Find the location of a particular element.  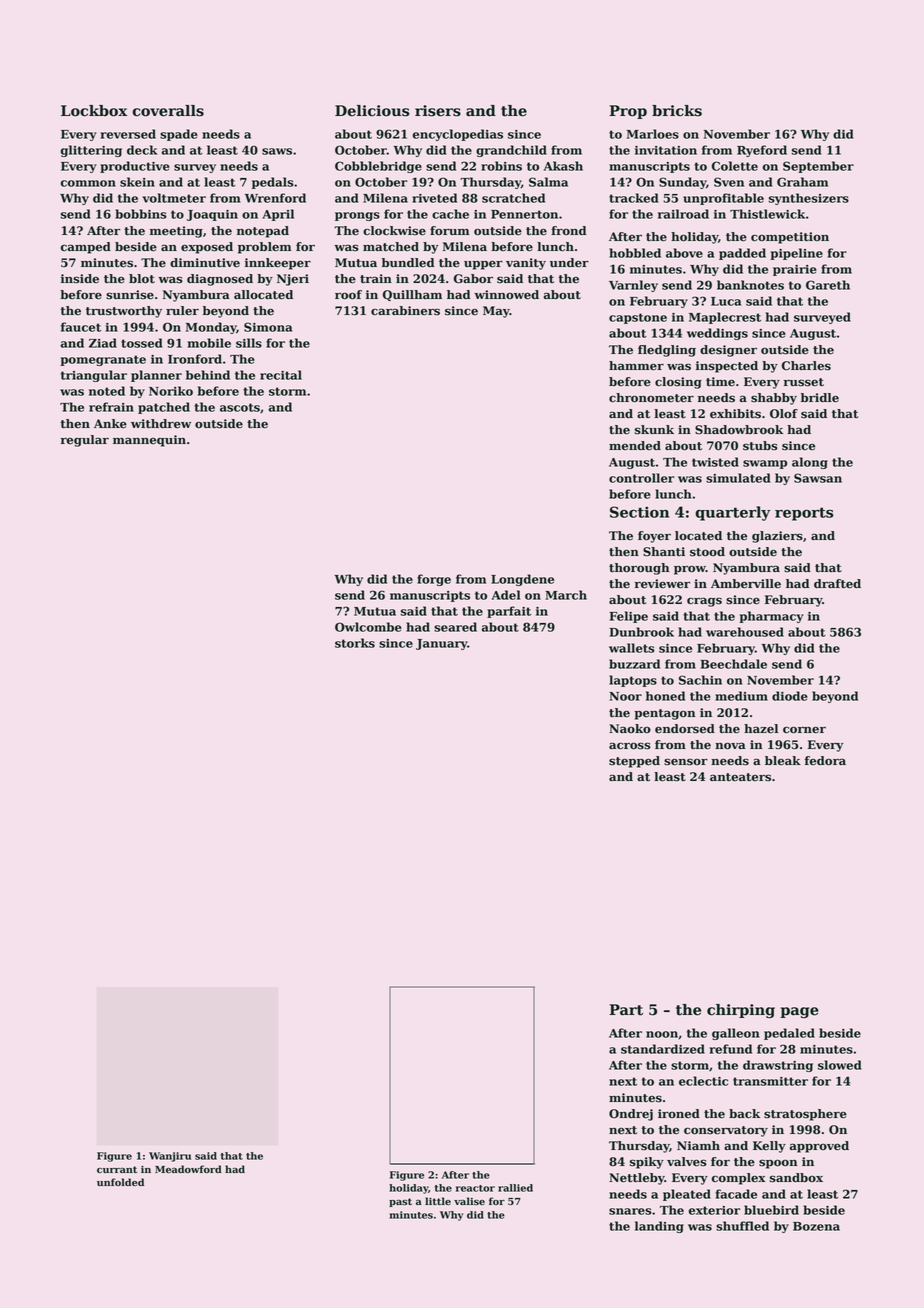

anteaters is located at coordinates (740, 777).
